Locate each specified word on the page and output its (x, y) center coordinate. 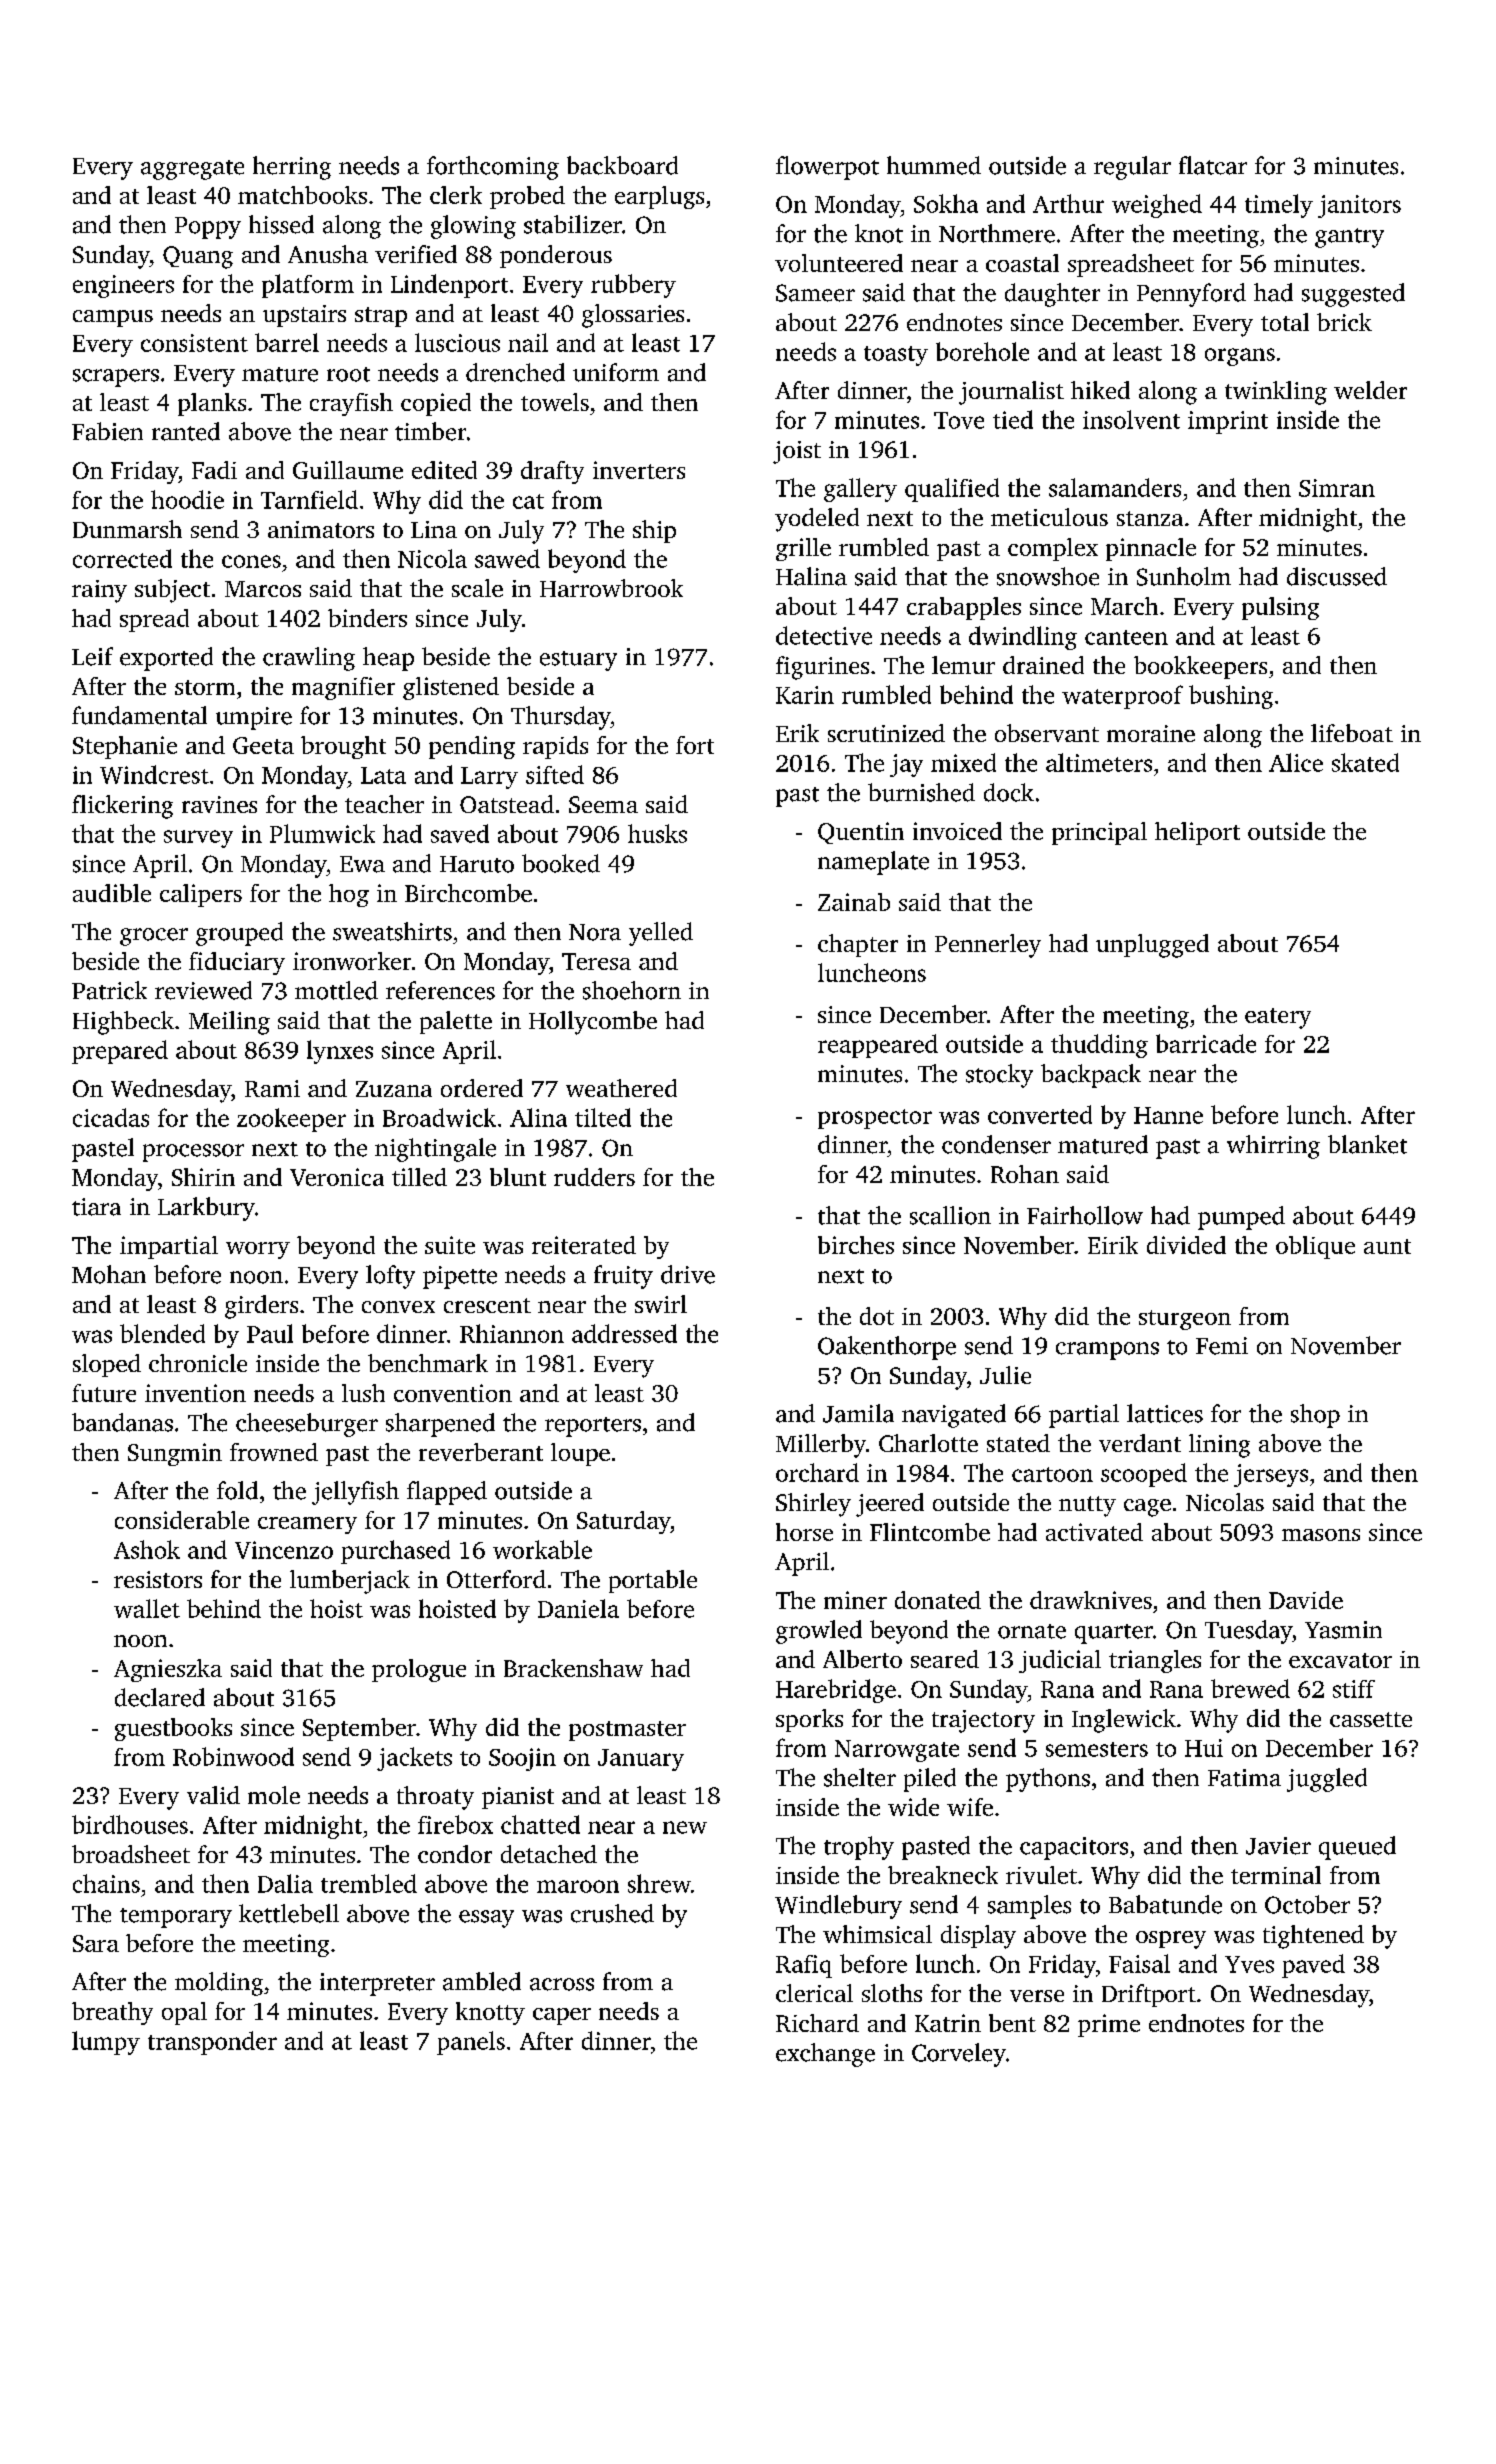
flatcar (1213, 165)
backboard (622, 165)
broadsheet (131, 1854)
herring (292, 168)
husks (657, 833)
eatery (1278, 1018)
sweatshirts (392, 931)
